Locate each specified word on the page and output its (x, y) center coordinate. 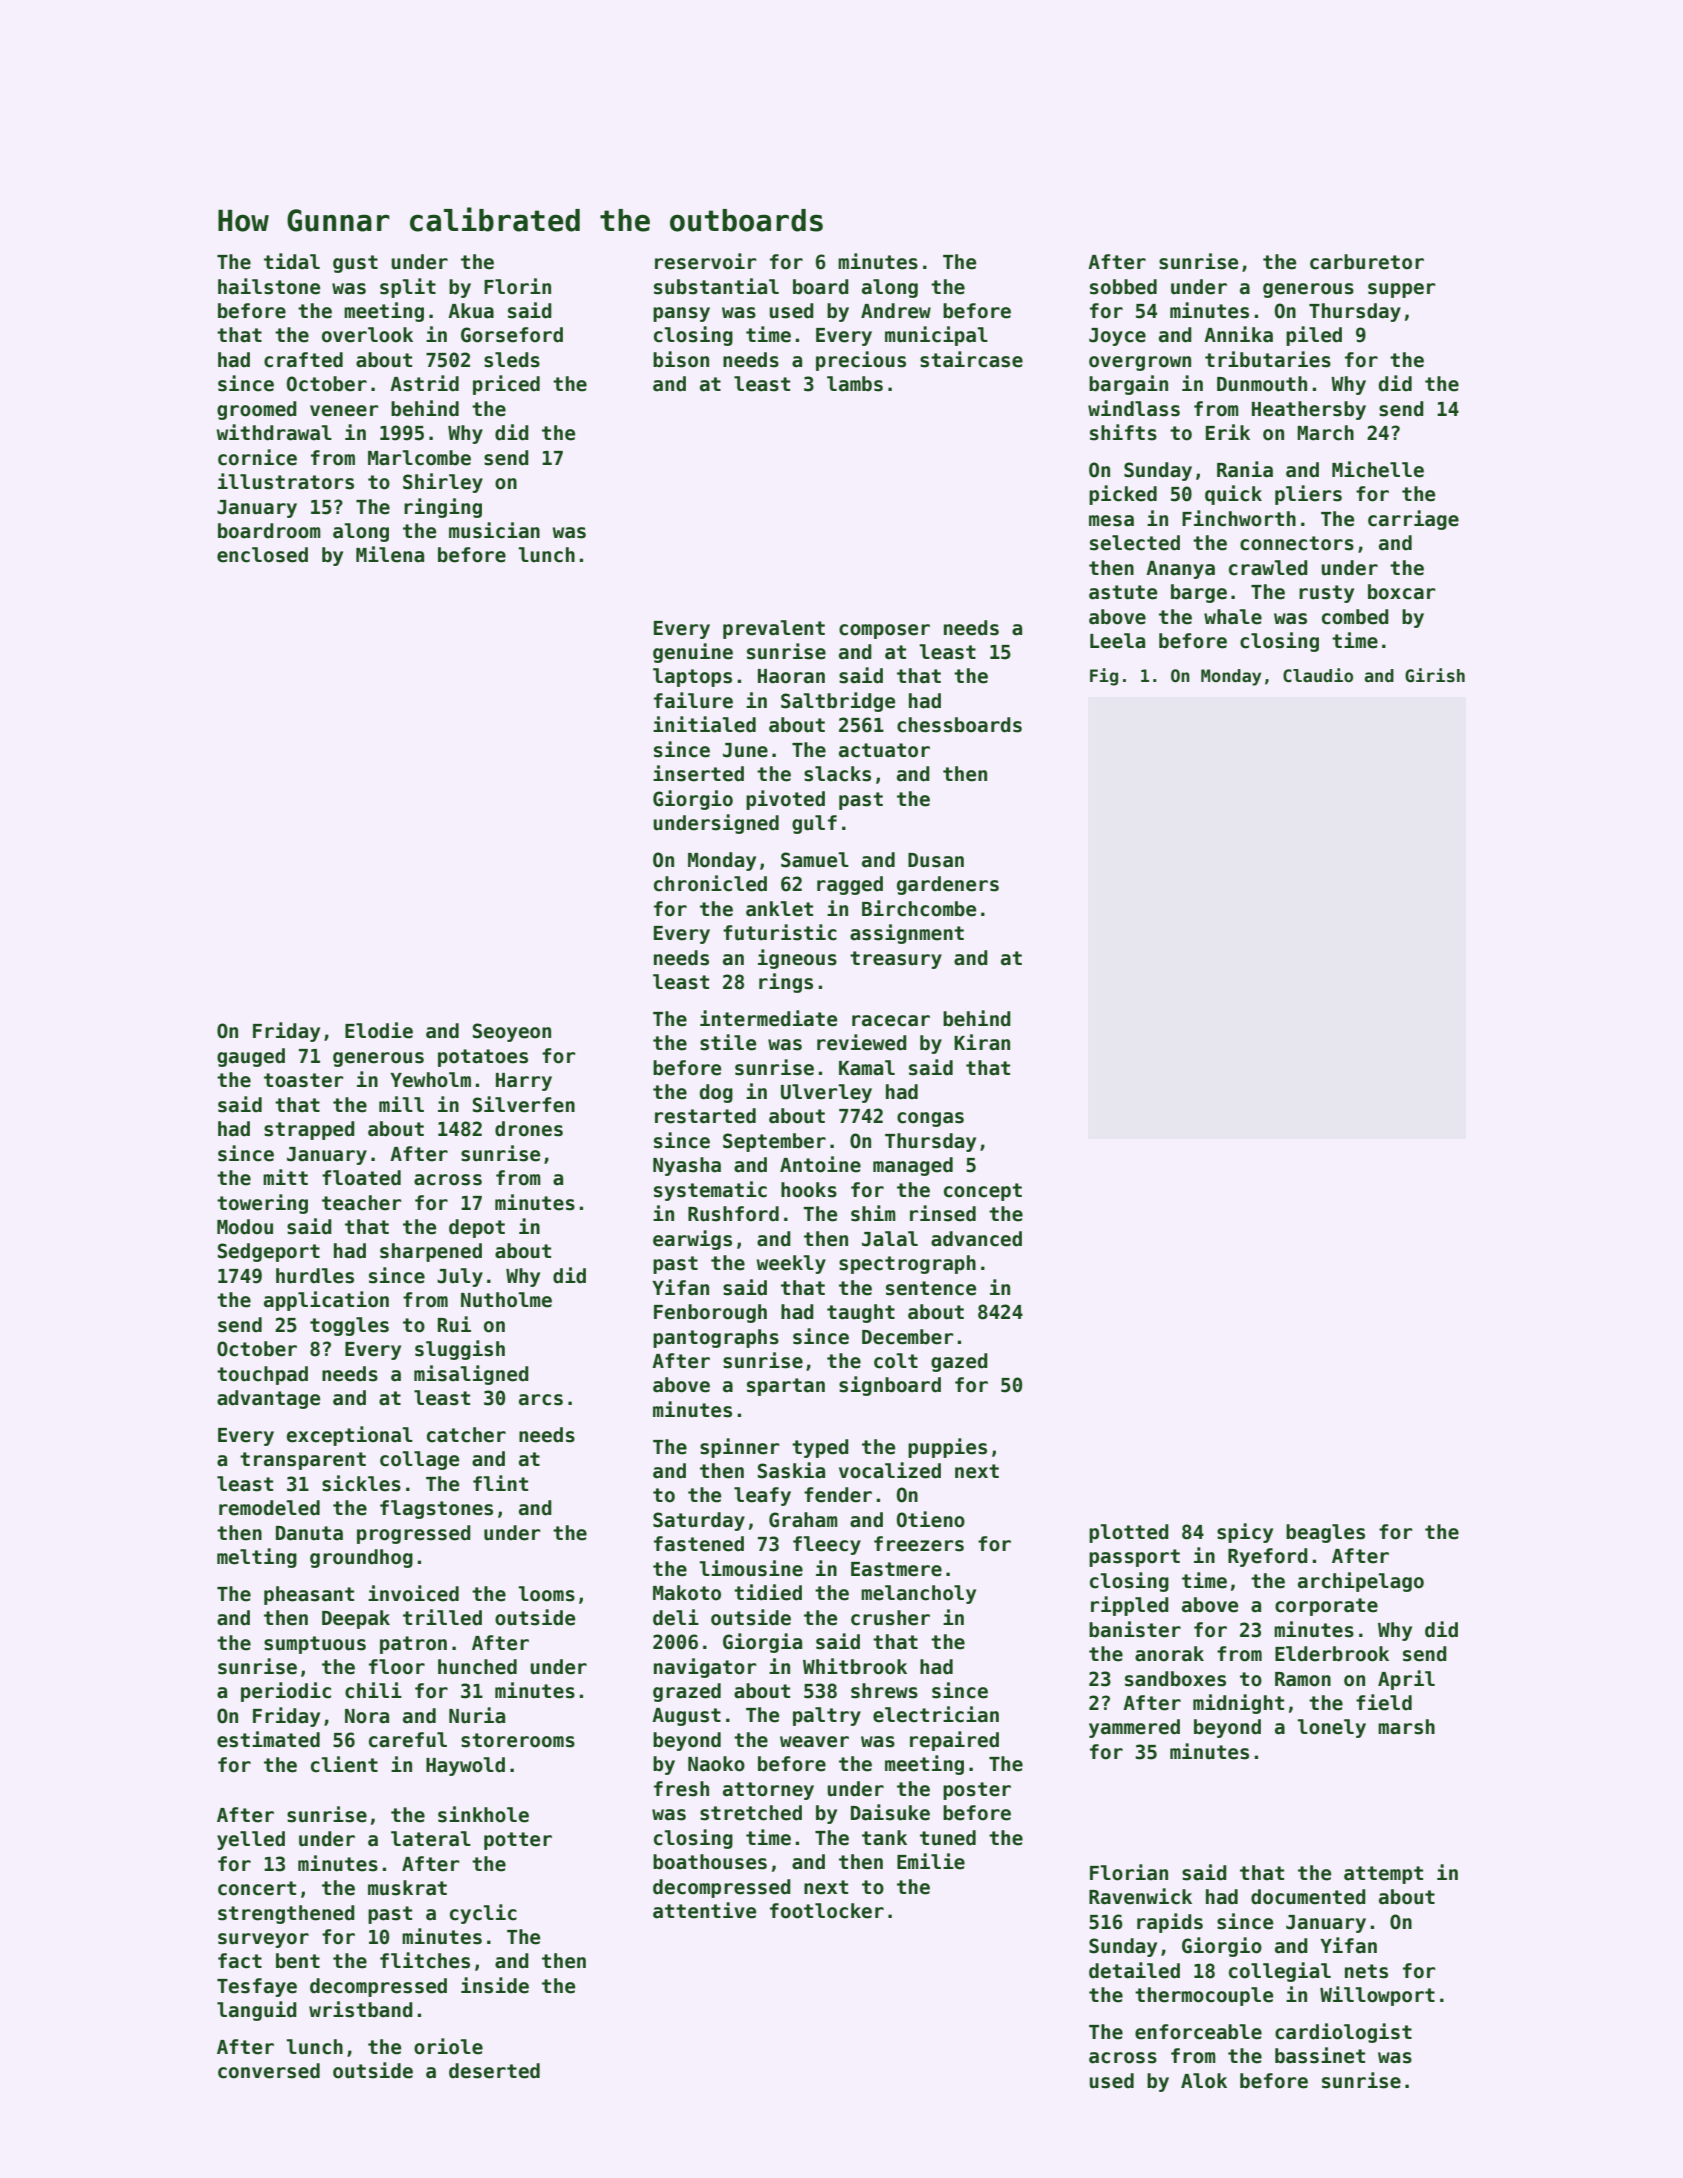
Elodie (379, 1030)
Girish (1435, 675)
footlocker (827, 1911)
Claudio (1318, 675)
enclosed (262, 555)
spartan (786, 1387)
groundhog (361, 1558)
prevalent (774, 629)
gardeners (948, 885)
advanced (976, 1239)
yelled (251, 1840)
